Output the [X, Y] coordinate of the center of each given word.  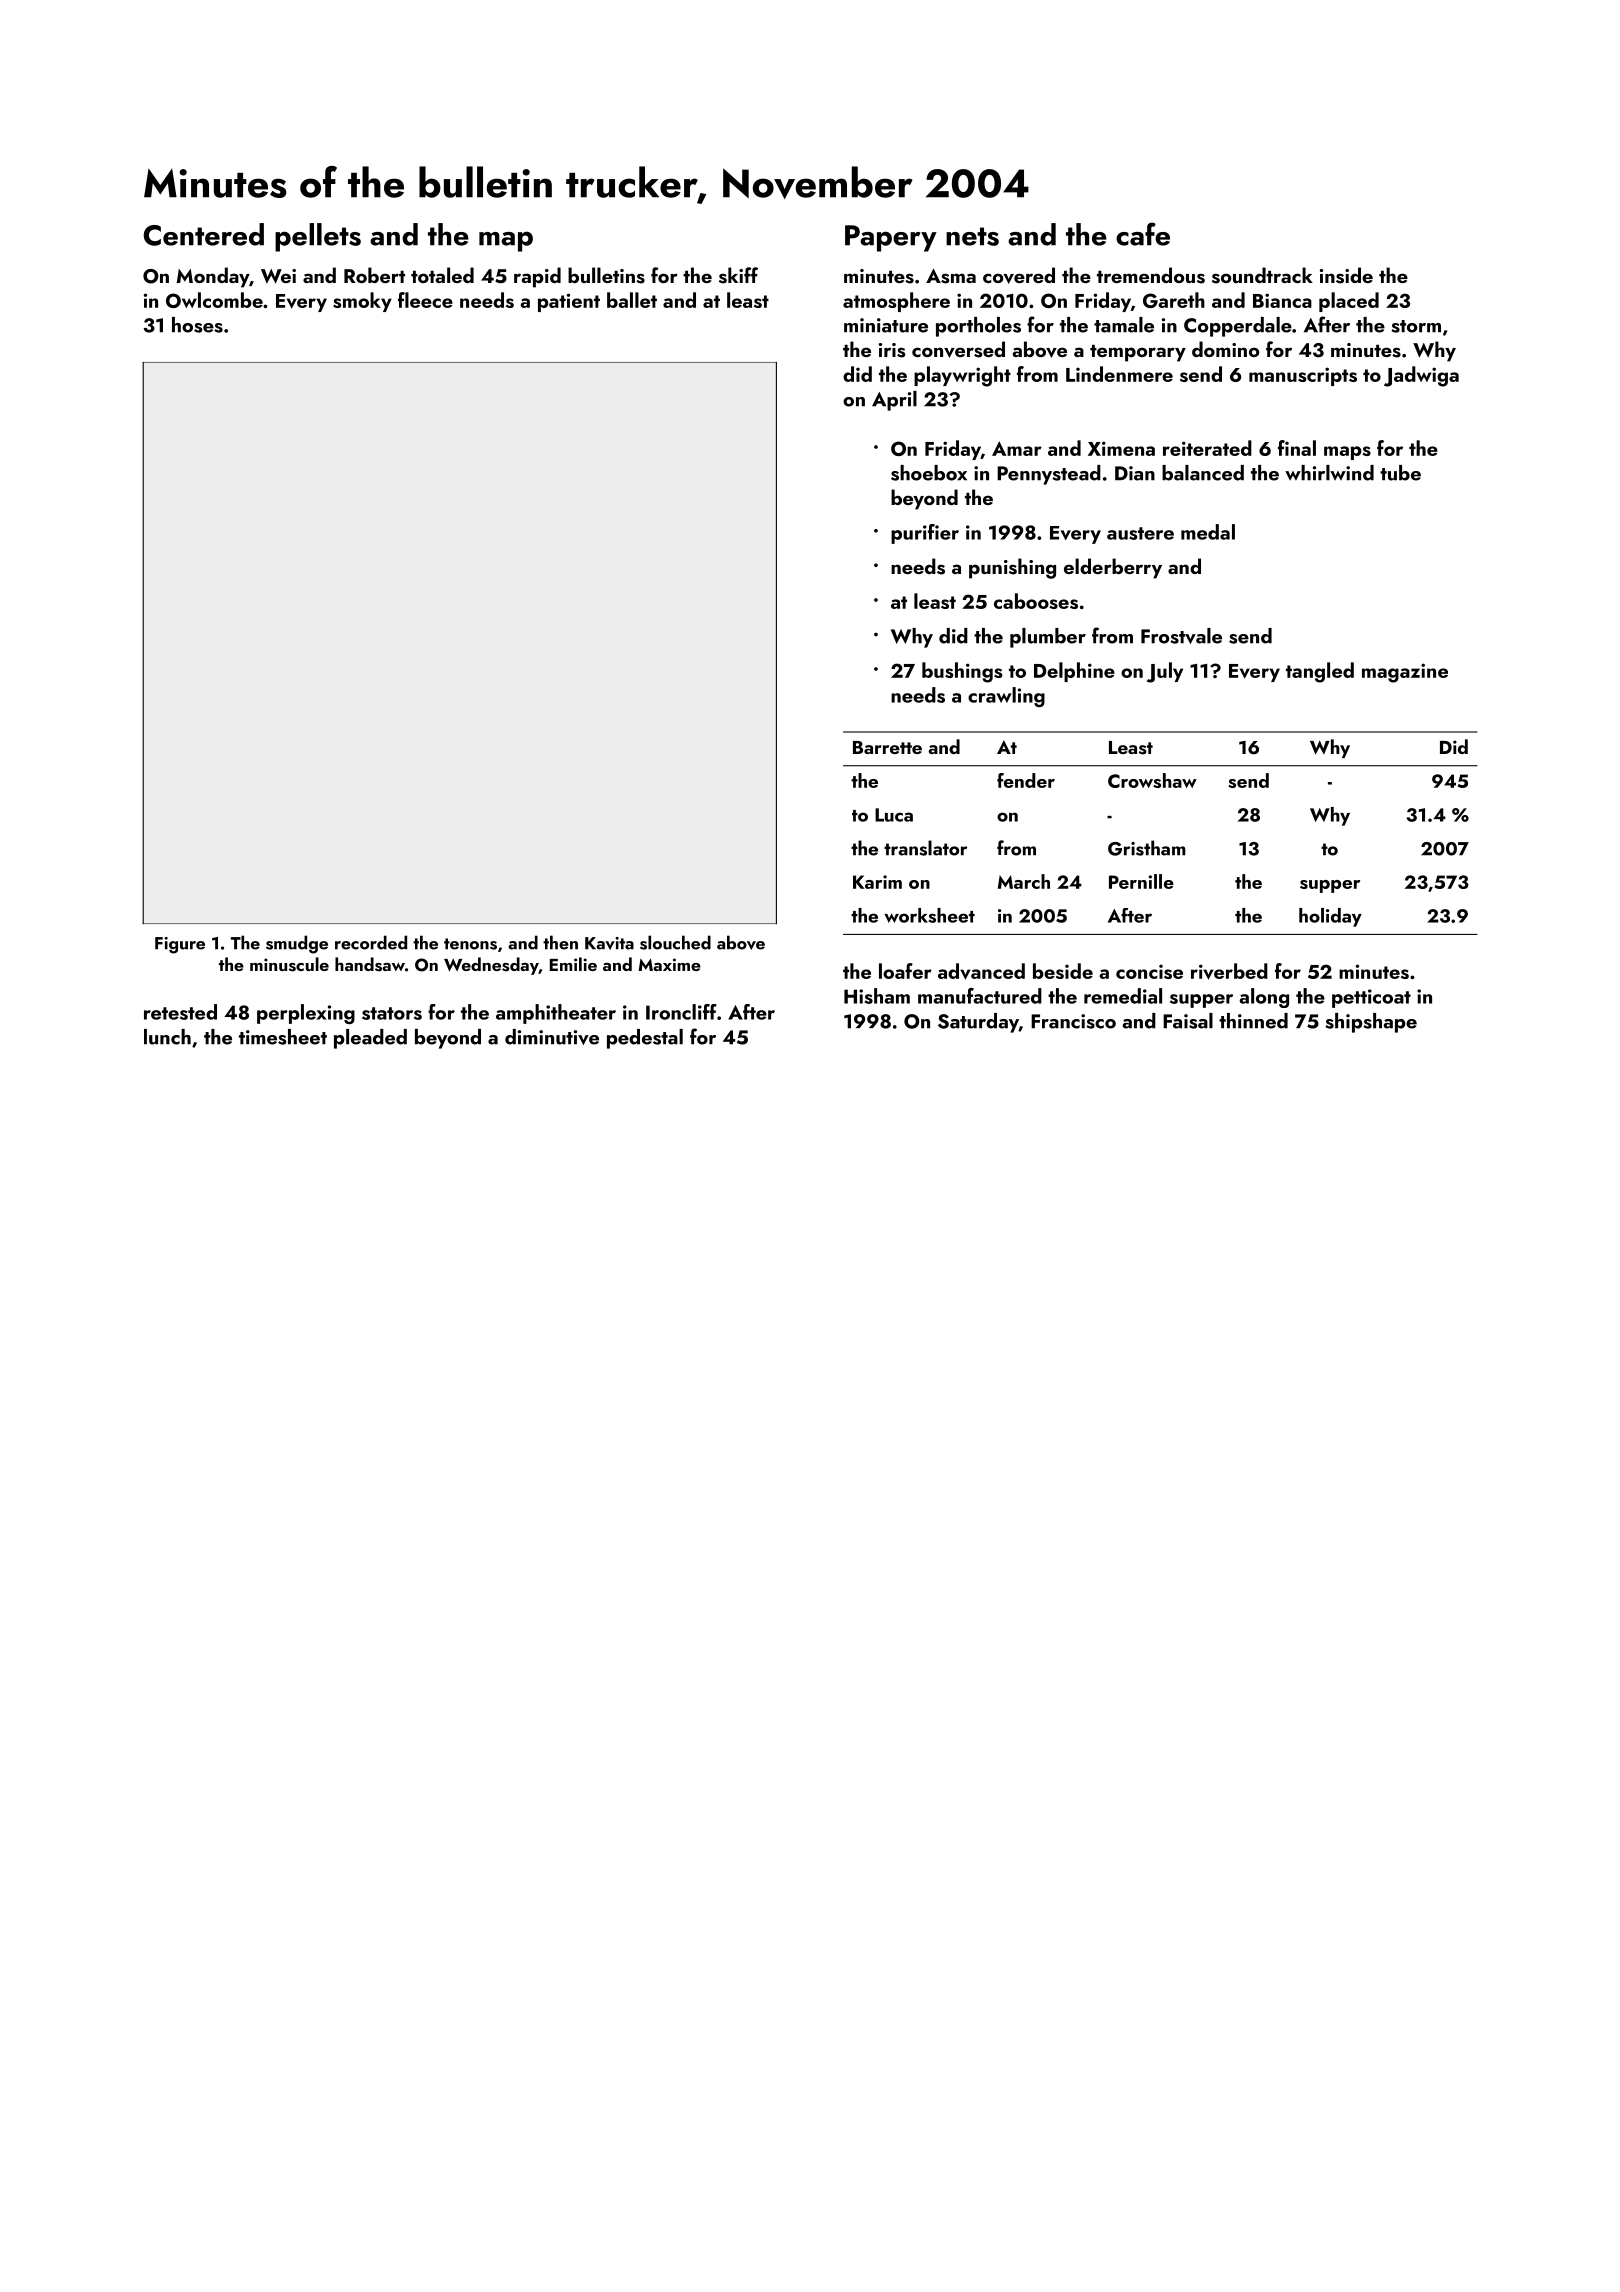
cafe [1143, 234]
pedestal [645, 1039]
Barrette [887, 747]
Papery [891, 238]
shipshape [1371, 1023]
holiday [1330, 917]
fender [1026, 780]
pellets [318, 237]
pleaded [370, 1039]
